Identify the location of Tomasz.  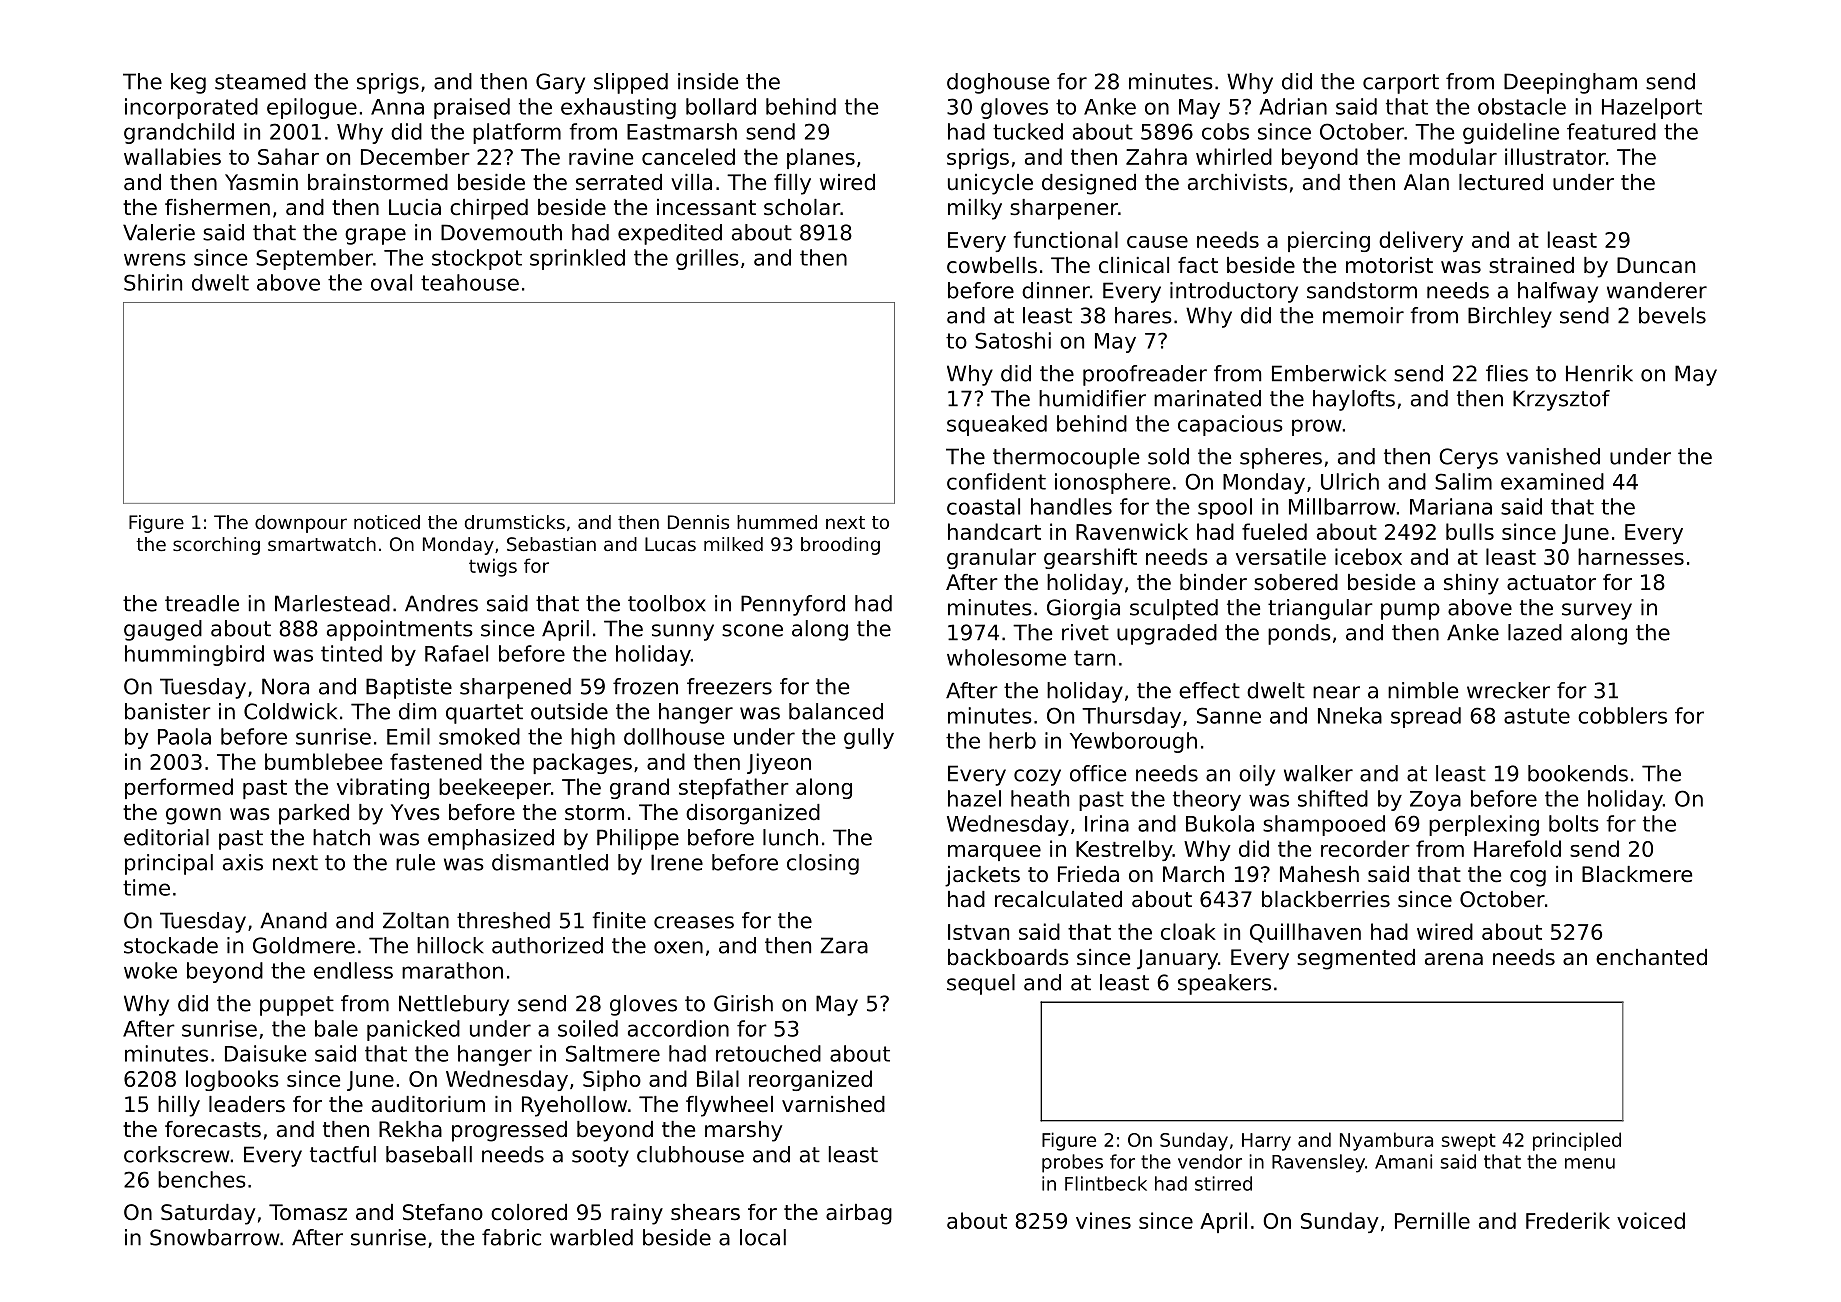
(308, 1212).
